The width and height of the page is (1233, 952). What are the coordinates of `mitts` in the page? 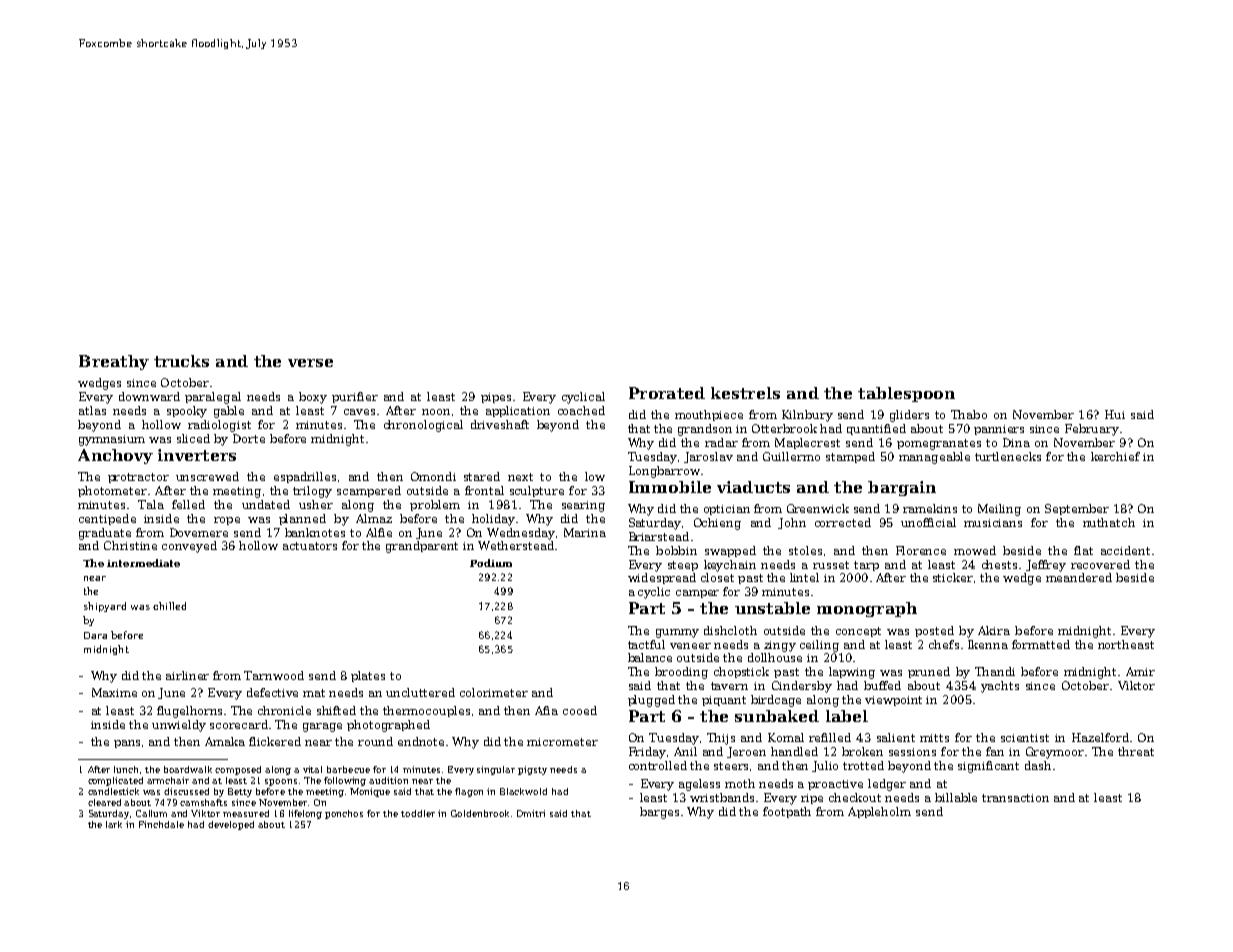 It's located at (934, 738).
